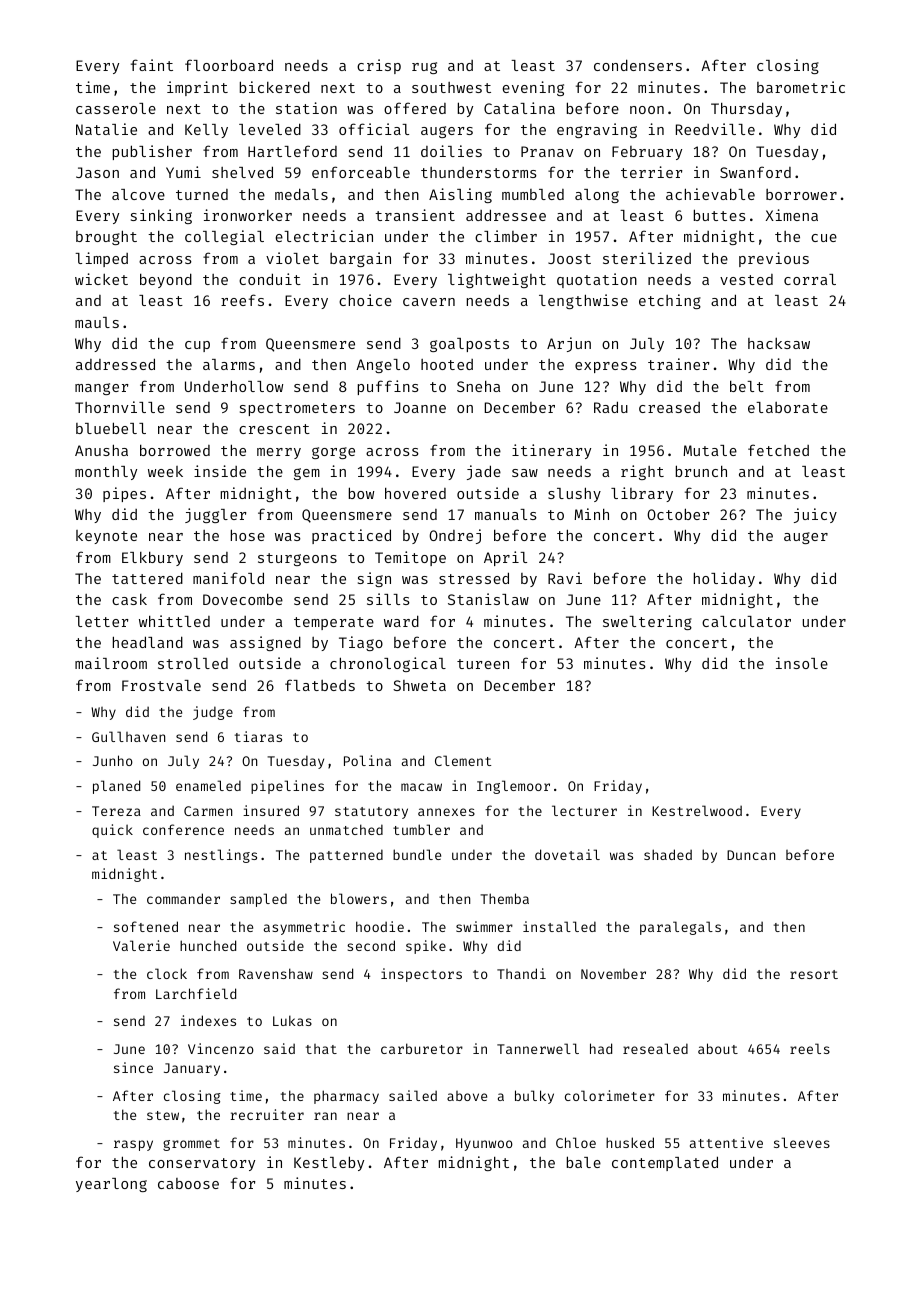 This document has width=924, height=1308. What do you see at coordinates (746, 621) in the document?
I see `calculator` at bounding box center [746, 621].
